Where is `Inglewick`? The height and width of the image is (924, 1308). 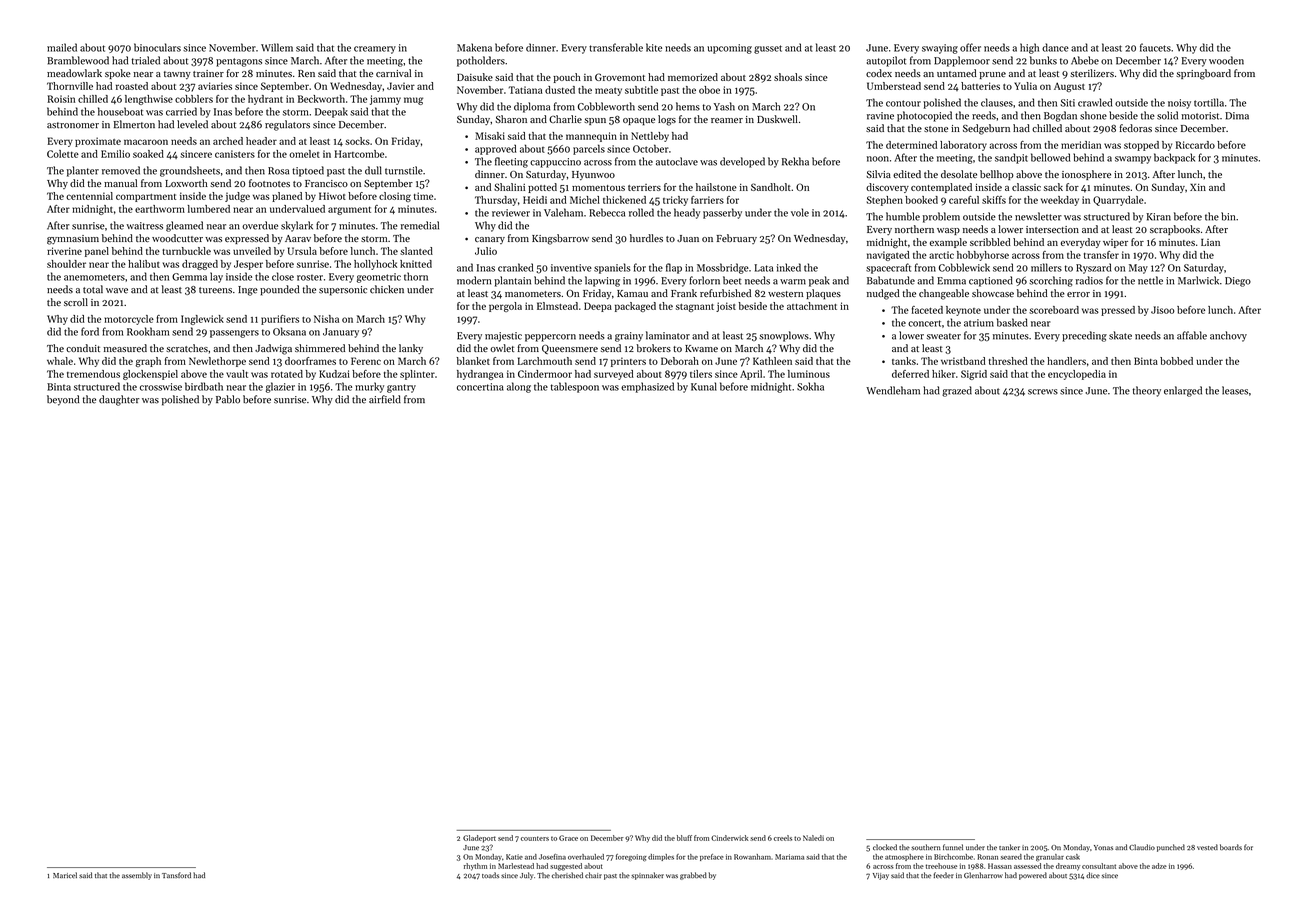
Inglewick is located at coordinates (202, 320).
